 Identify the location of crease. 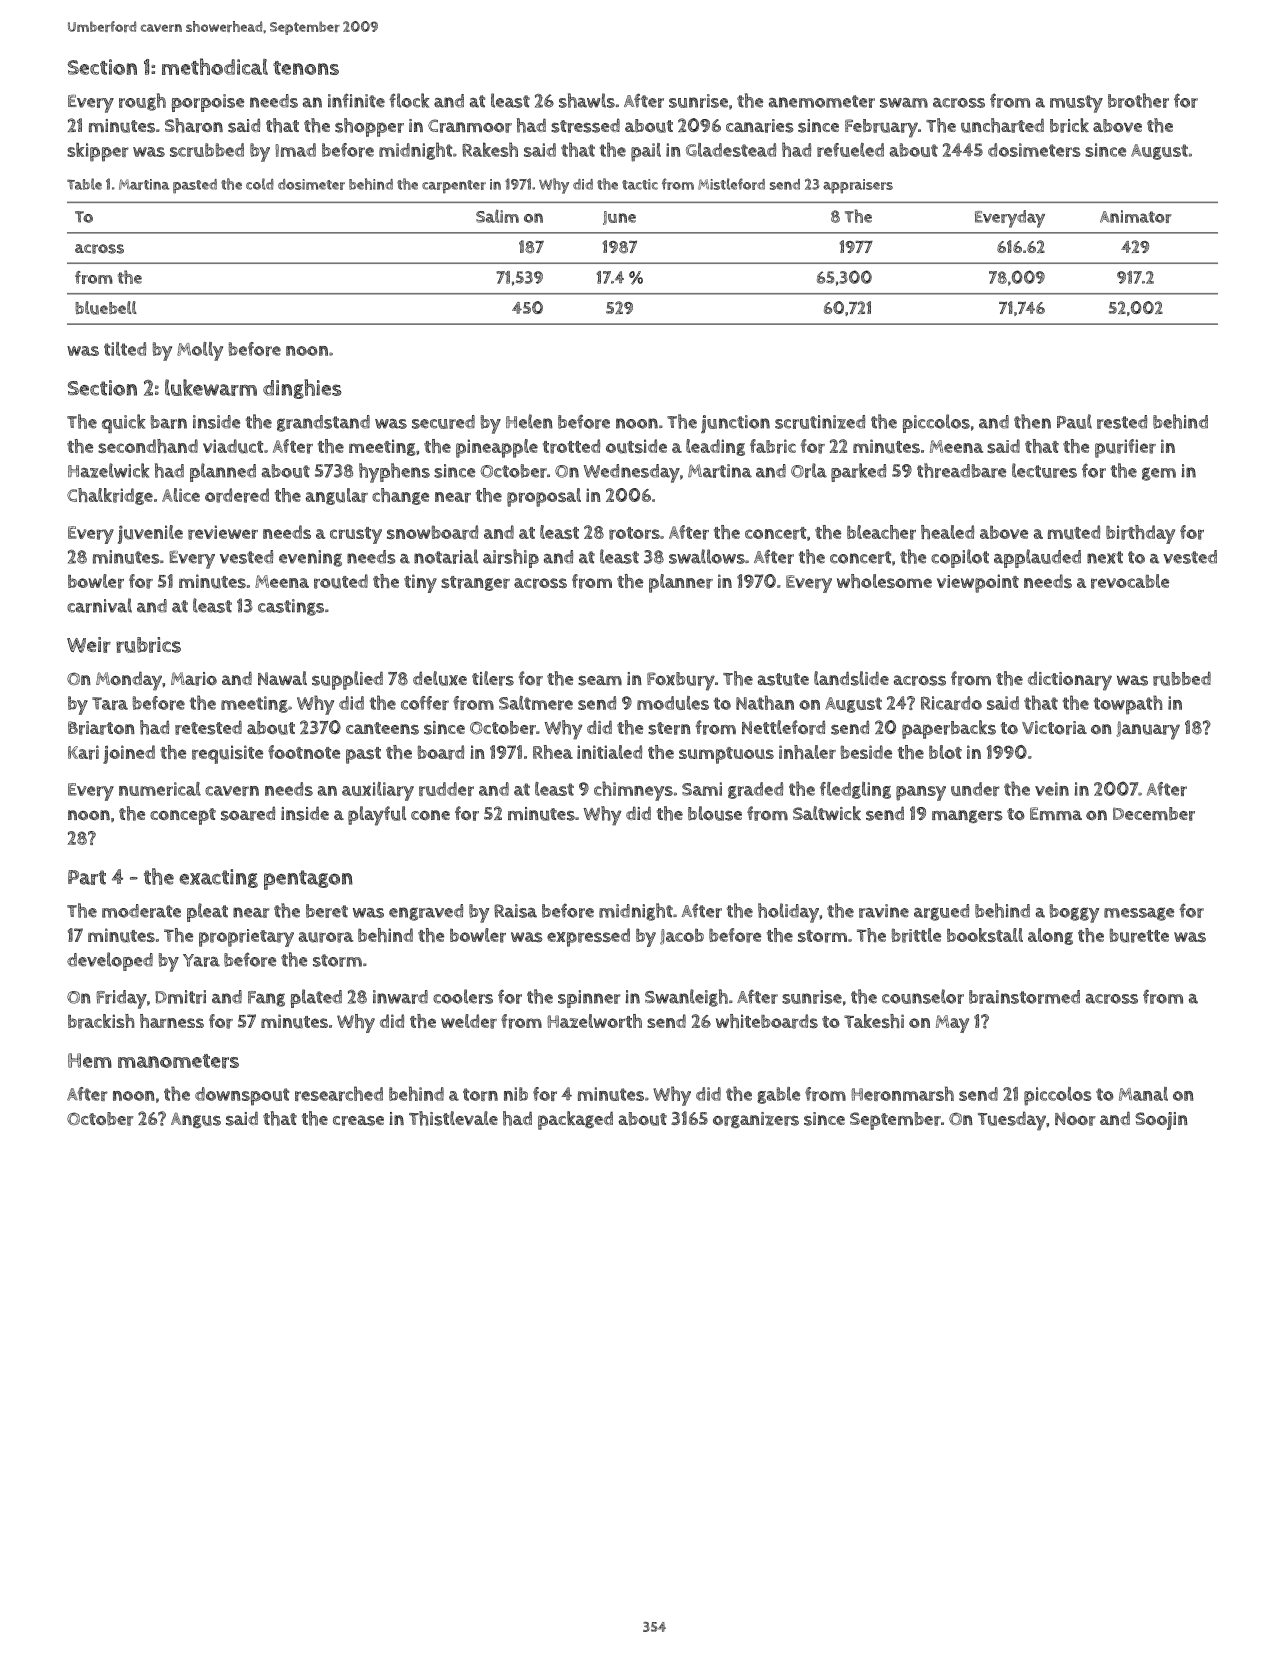
(358, 1120).
